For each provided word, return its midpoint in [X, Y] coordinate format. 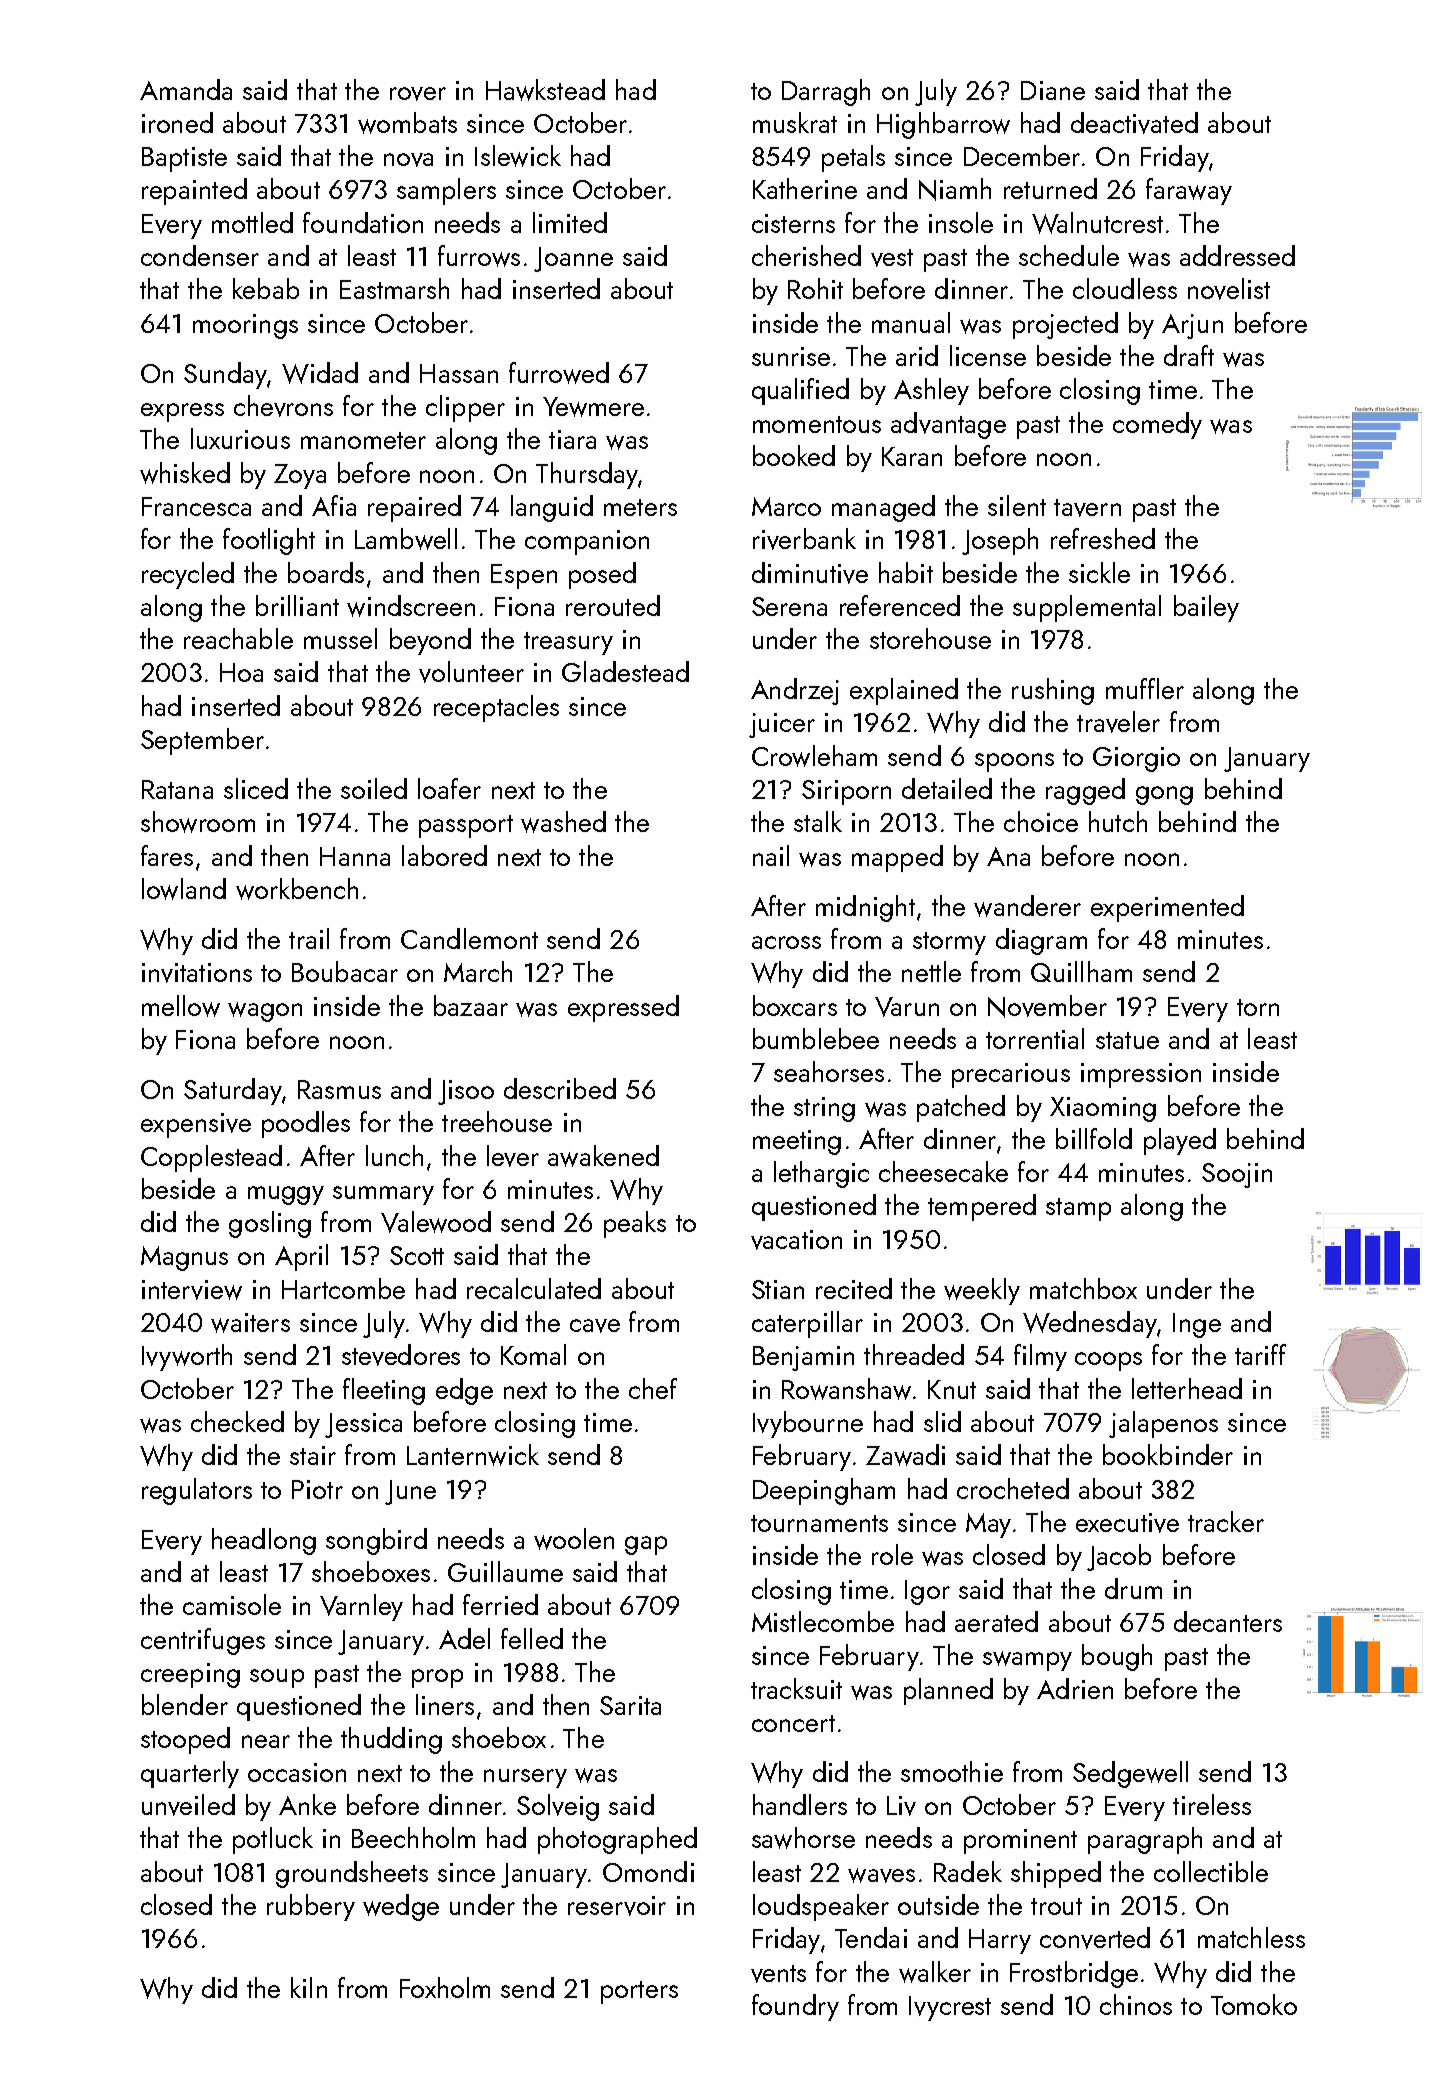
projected [1065, 325]
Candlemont [469, 938]
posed [602, 575]
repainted [194, 191]
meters [640, 507]
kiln [309, 1987]
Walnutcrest [1097, 223]
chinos [1136, 2004]
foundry [795, 2007]
